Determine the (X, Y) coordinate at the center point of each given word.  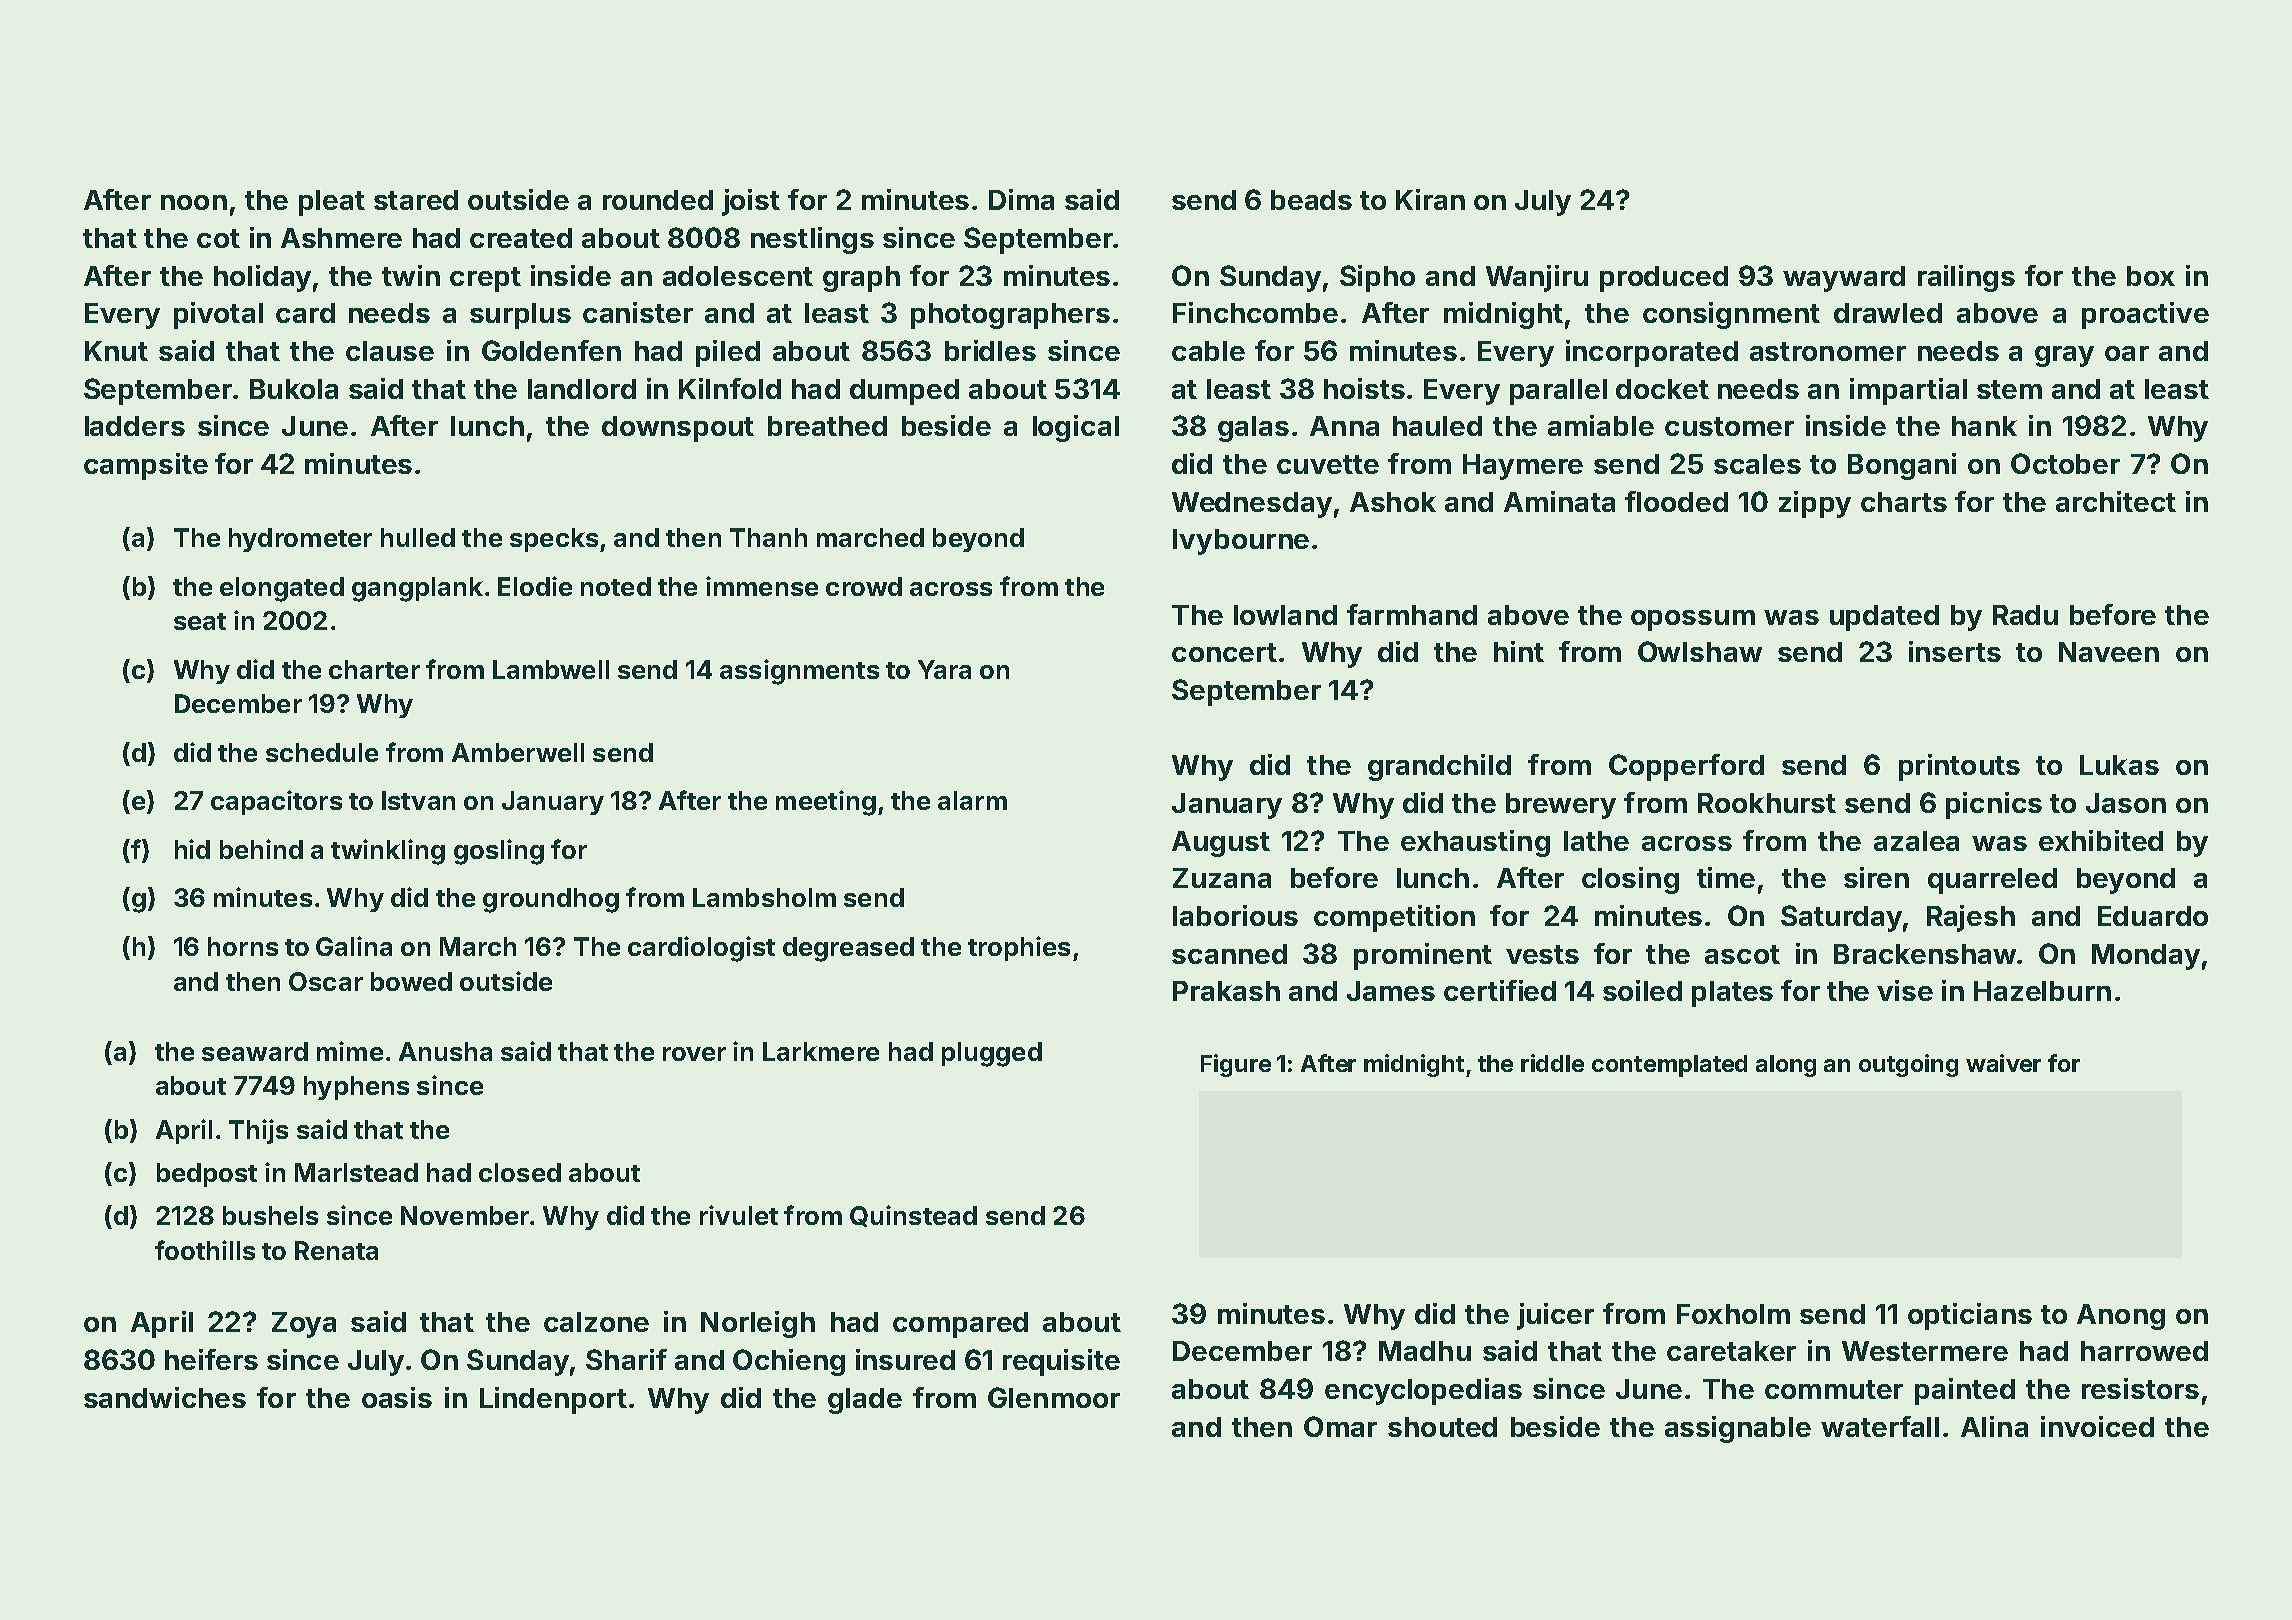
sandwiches (165, 1397)
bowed (411, 981)
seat (200, 621)
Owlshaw (1700, 651)
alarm (972, 800)
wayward (1844, 279)
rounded (658, 200)
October (2065, 463)
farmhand (1412, 614)
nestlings (812, 240)
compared (960, 1325)
